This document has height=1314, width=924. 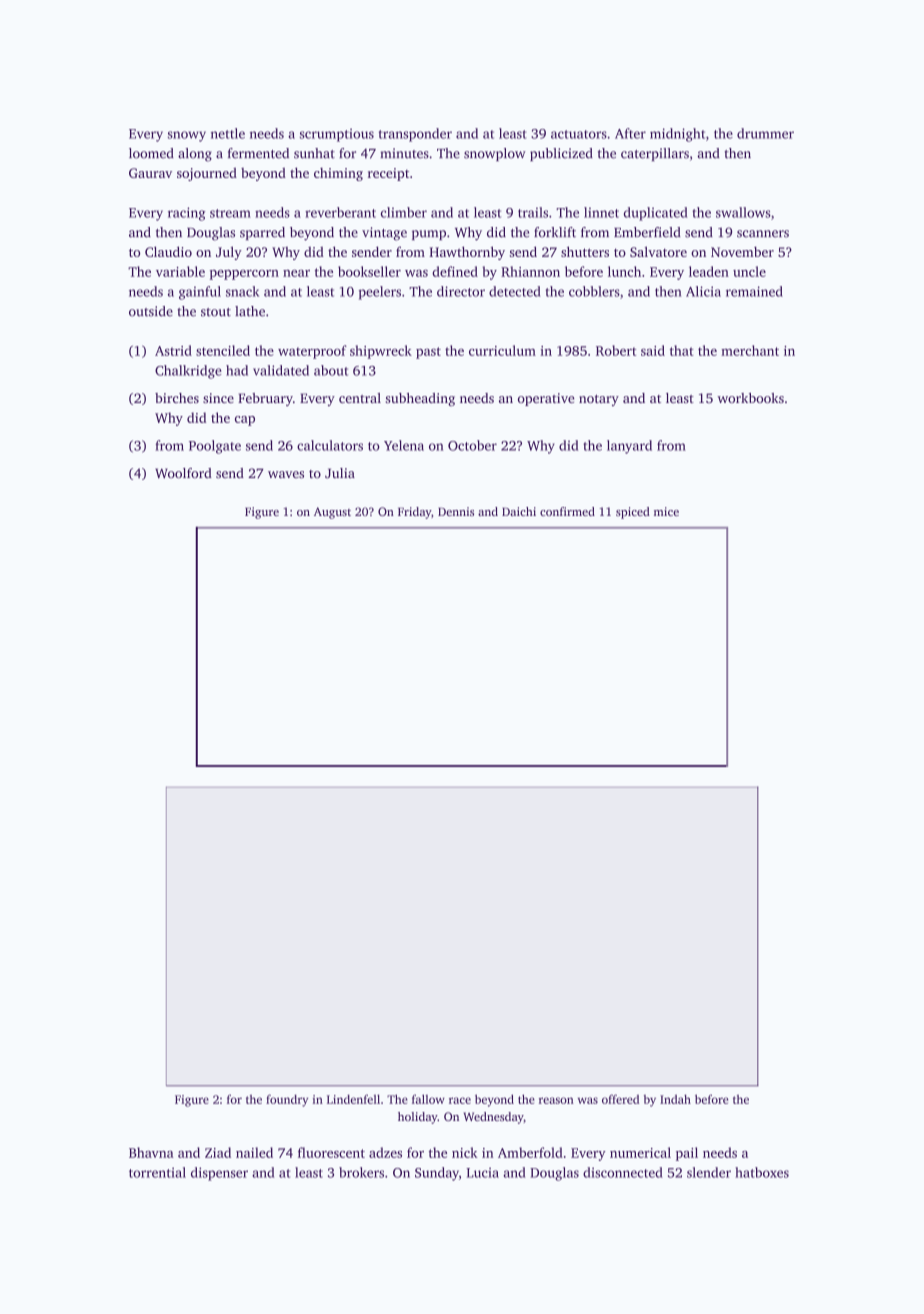 I want to click on trails, so click(x=533, y=212).
